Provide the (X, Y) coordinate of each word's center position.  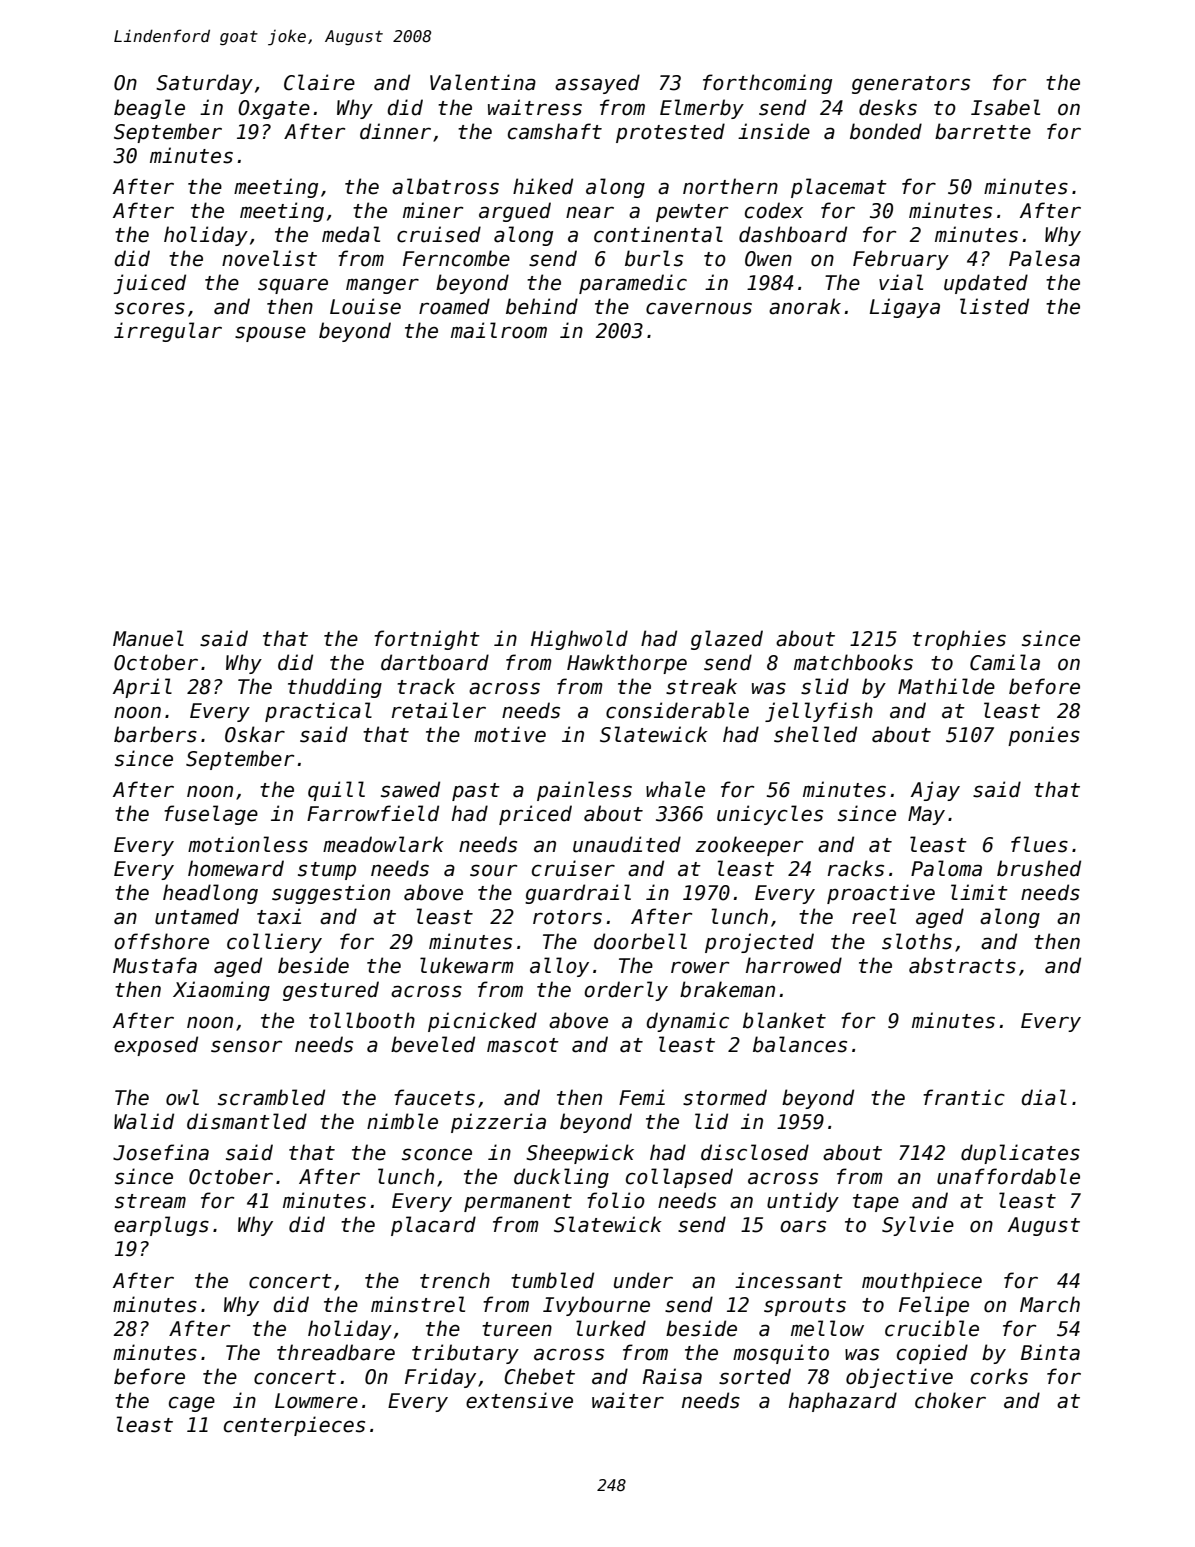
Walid (144, 1121)
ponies (1044, 736)
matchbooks (853, 662)
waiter (628, 1400)
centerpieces (294, 1426)
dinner (395, 131)
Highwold (579, 640)
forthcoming (767, 84)
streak (701, 686)
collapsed (679, 1178)
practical (318, 712)
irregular (168, 332)
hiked (543, 186)
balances (800, 1044)
